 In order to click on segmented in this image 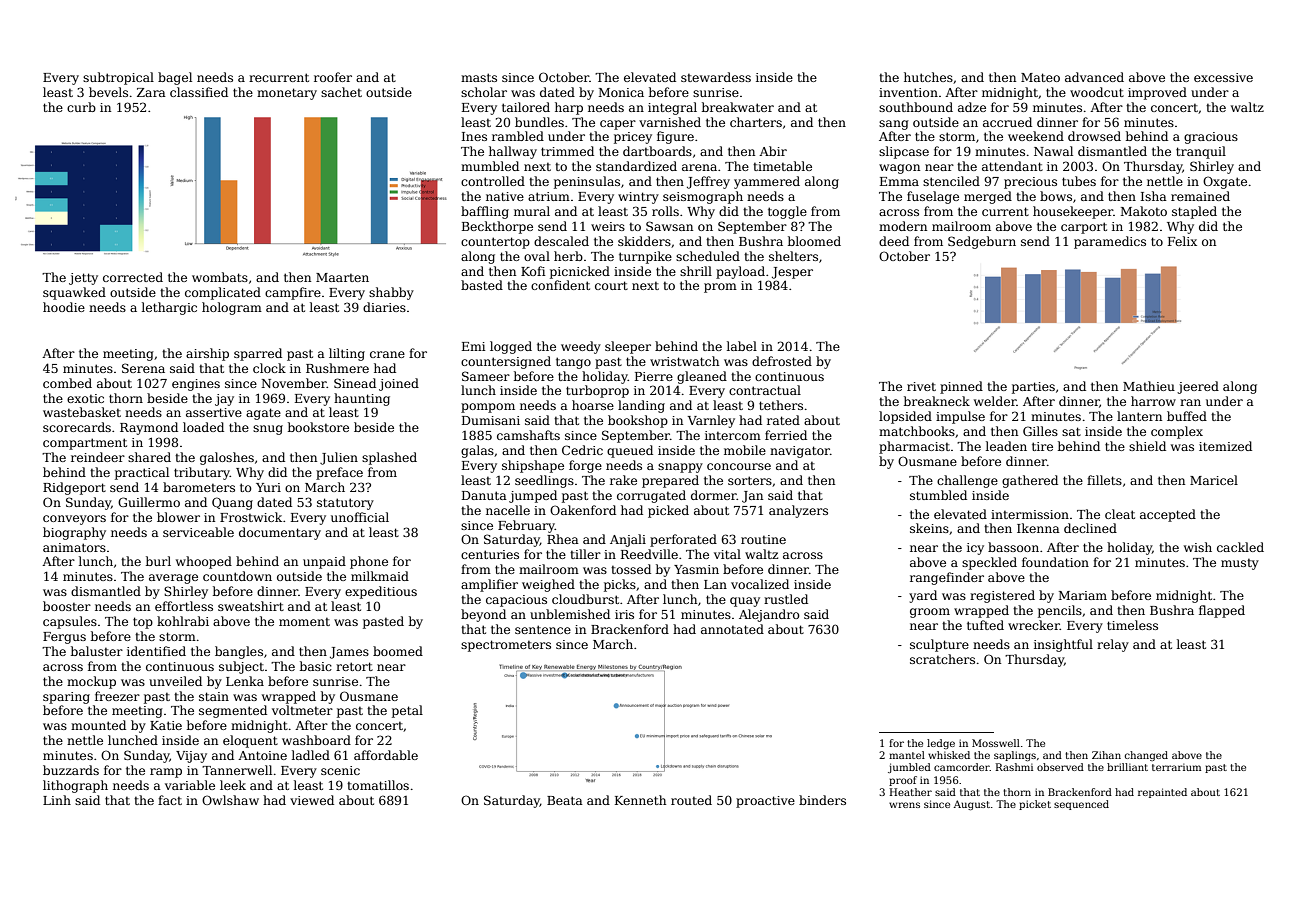, I will do `click(233, 711)`.
